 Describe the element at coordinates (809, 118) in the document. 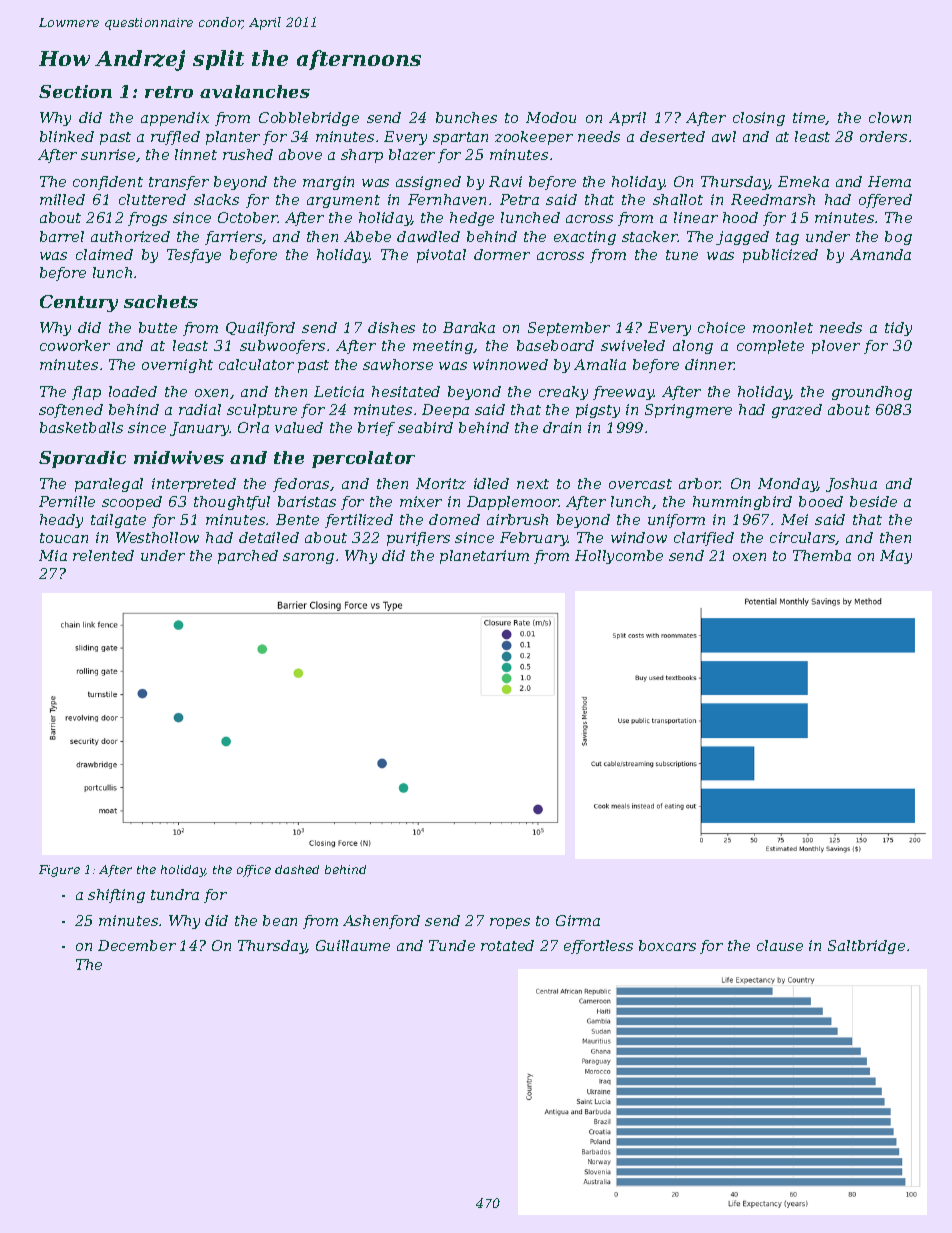

I see `time` at that location.
